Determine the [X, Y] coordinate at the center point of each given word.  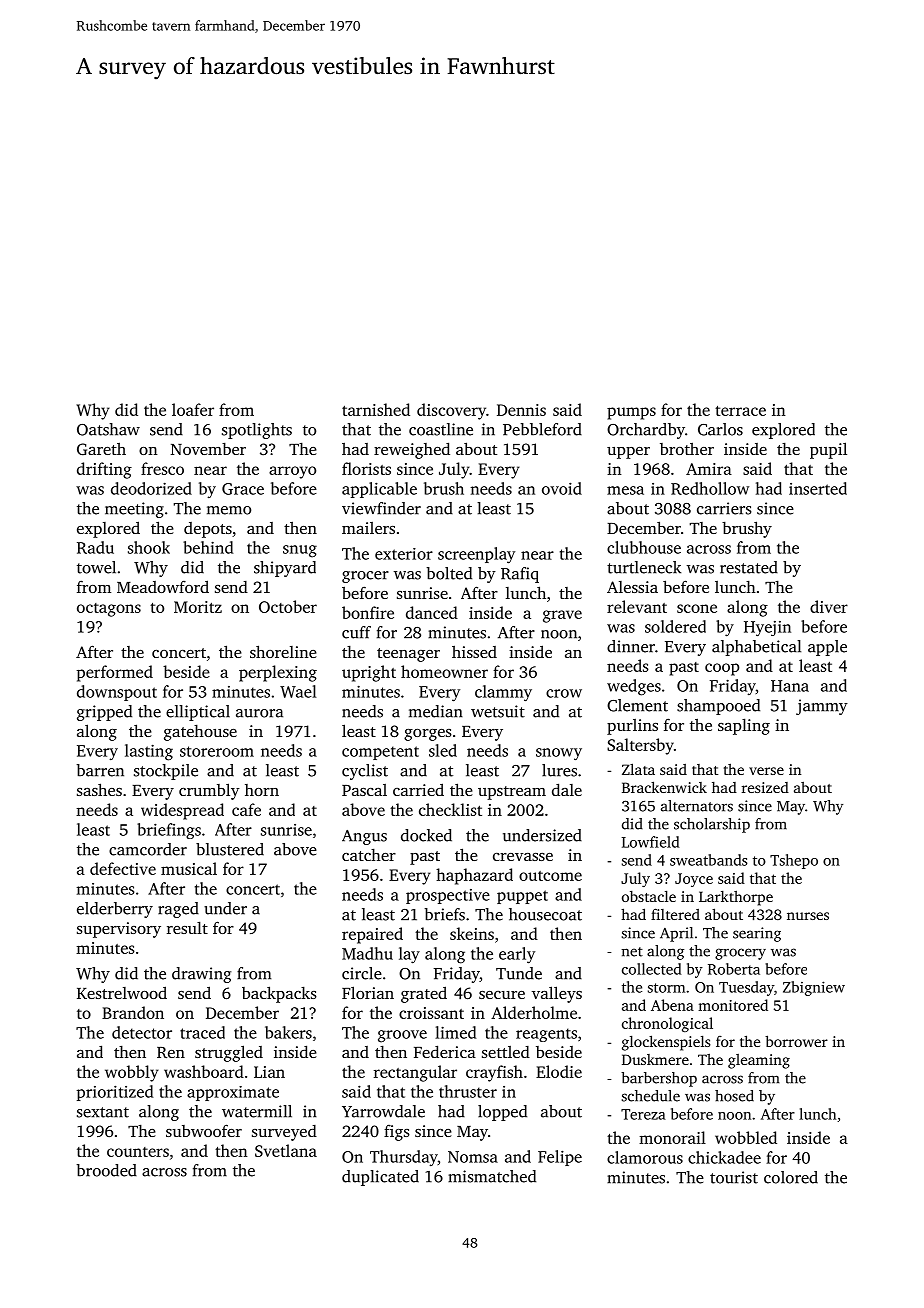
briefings [169, 831]
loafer [193, 409]
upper [628, 453]
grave [562, 616]
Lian [269, 1072]
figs [397, 1133]
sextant [103, 1112]
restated [749, 567]
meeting [134, 510]
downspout [117, 693]
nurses [808, 916]
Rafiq [520, 575]
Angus [364, 837]
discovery [451, 411]
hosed [734, 1096]
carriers [724, 508]
